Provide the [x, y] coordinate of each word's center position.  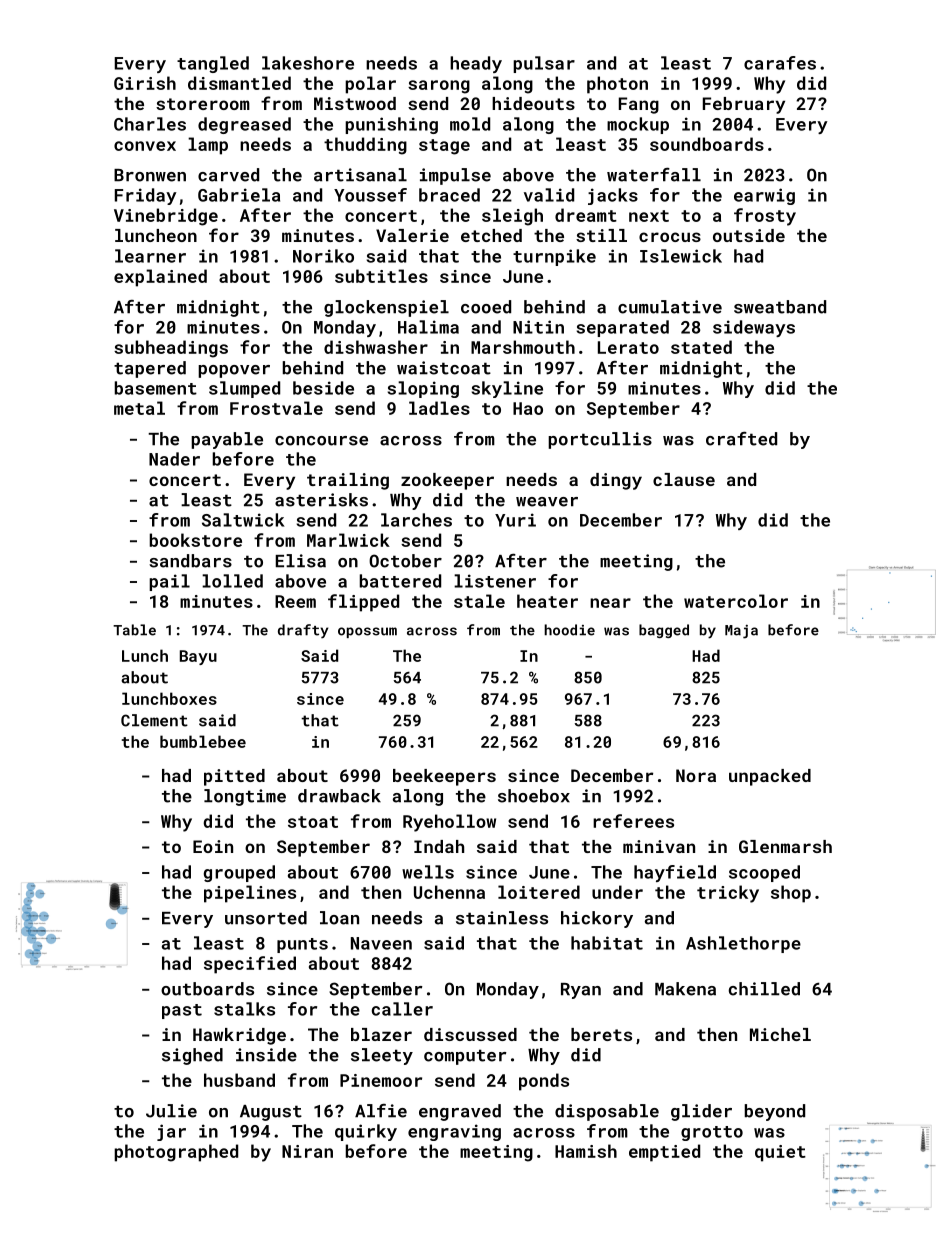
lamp [208, 146]
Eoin [213, 846]
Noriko [323, 256]
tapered [150, 369]
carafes [780, 63]
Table [134, 630]
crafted [741, 438]
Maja [741, 632]
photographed [176, 1153]
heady [476, 64]
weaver [547, 502]
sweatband [780, 307]
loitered [539, 892]
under [617, 892]
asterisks [321, 500]
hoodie [569, 630]
